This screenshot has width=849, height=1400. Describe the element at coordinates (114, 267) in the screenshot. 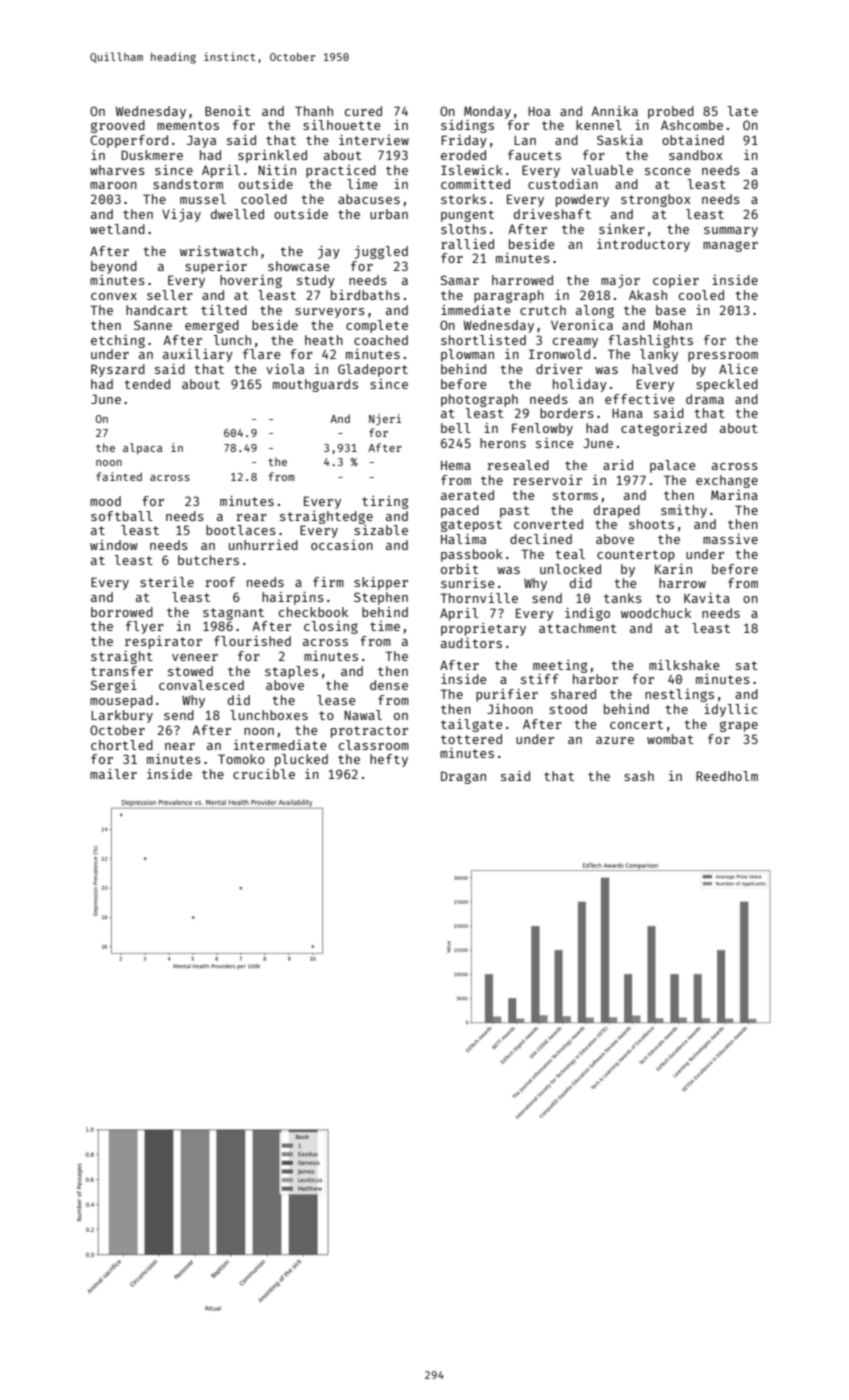

I see `beyond` at that location.
